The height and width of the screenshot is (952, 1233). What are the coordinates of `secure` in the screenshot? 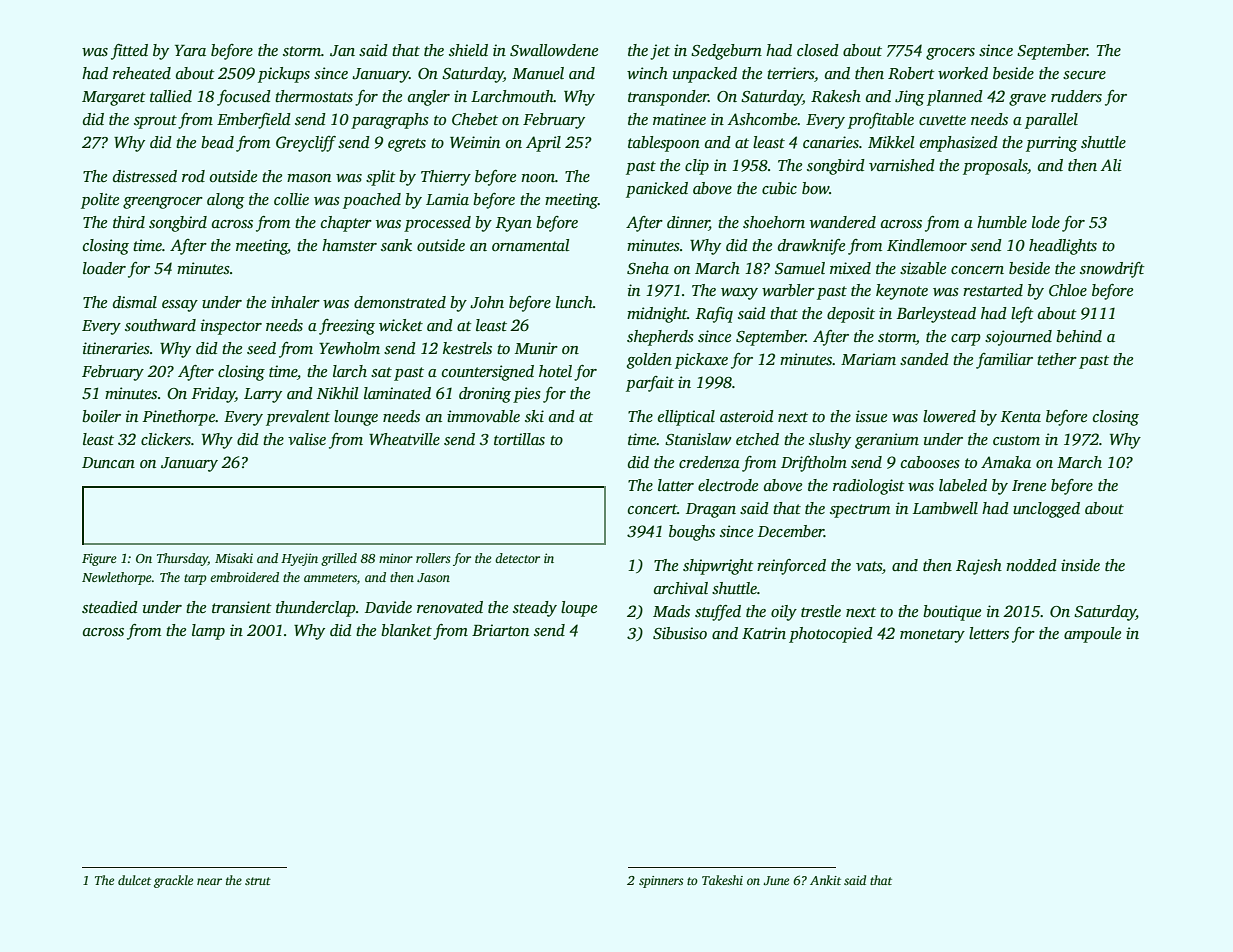 It's located at (1084, 75).
